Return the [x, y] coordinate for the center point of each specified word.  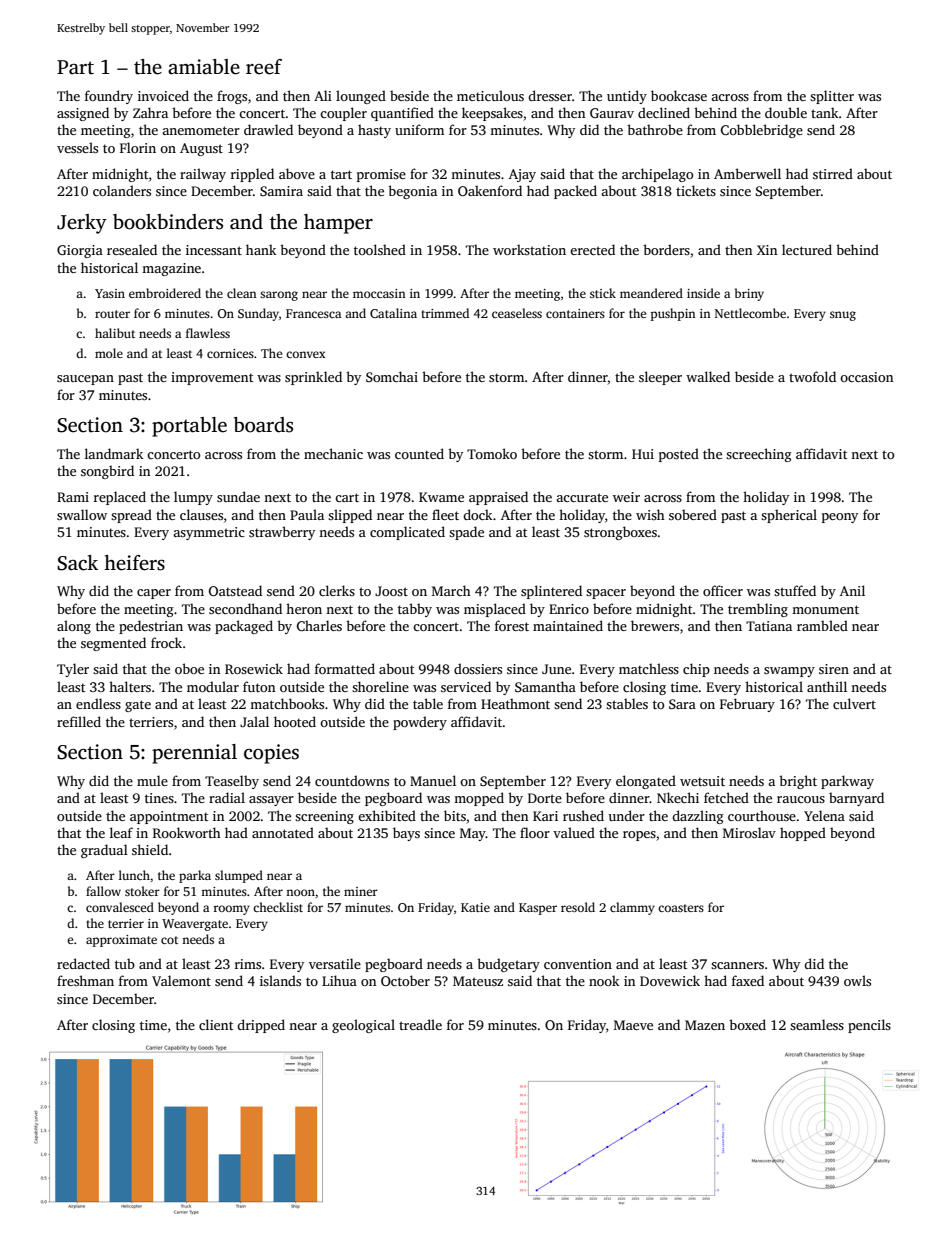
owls [857, 980]
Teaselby [232, 782]
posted [679, 455]
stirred [833, 173]
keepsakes [492, 114]
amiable [204, 67]
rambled [822, 625]
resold [578, 907]
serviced [466, 686]
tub [125, 963]
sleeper [660, 378]
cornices [230, 353]
